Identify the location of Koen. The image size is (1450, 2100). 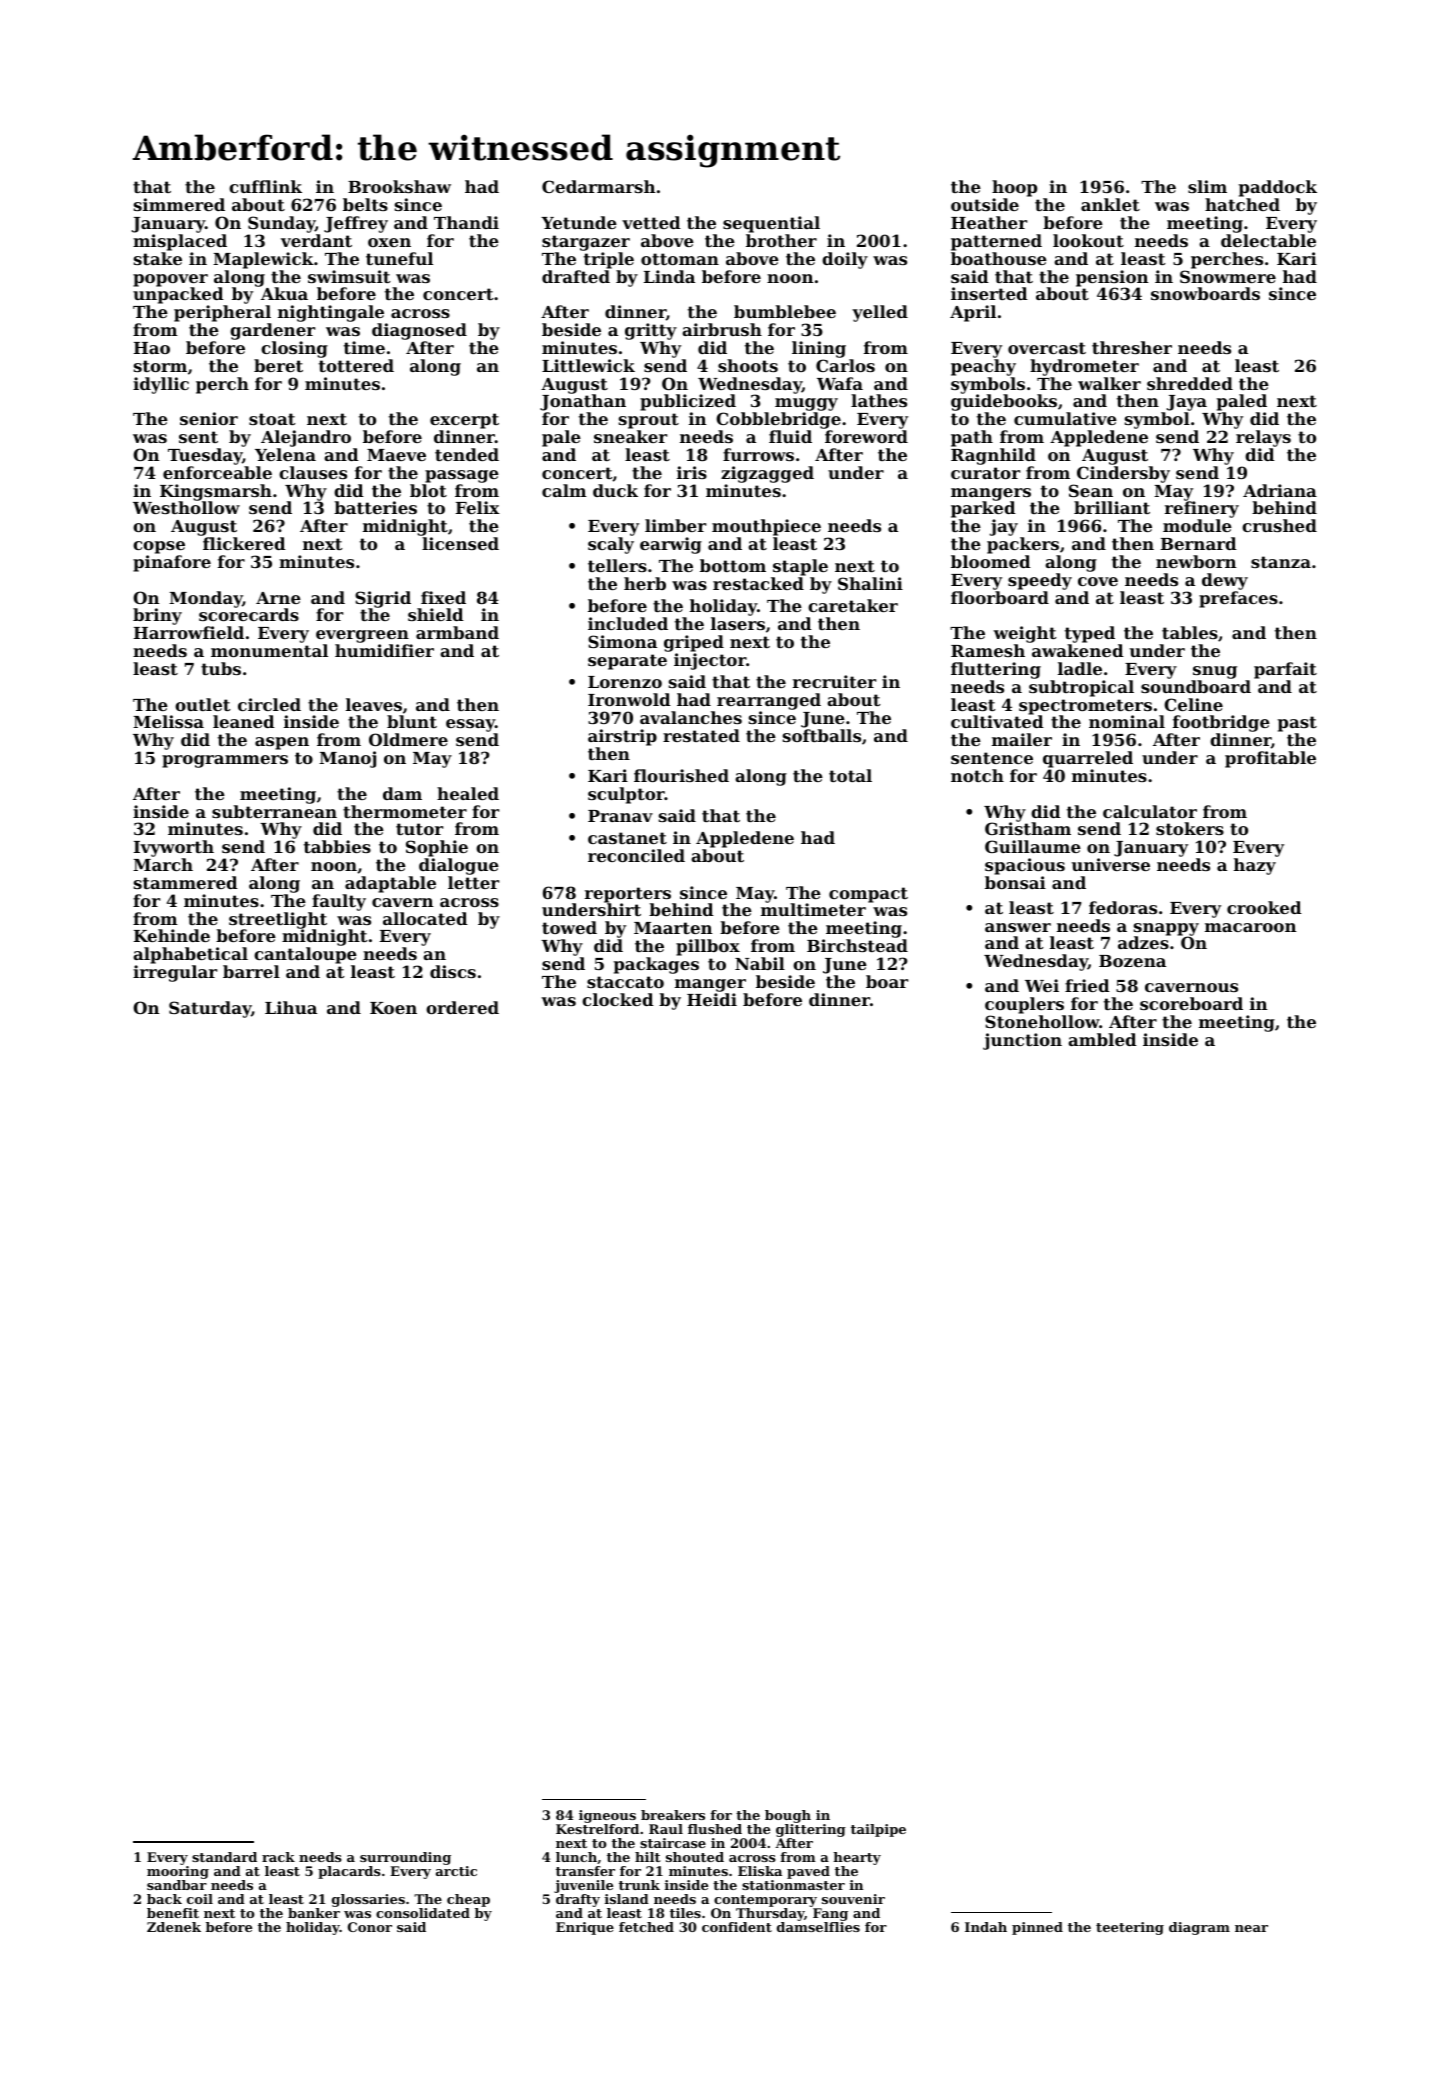
(393, 1008).
